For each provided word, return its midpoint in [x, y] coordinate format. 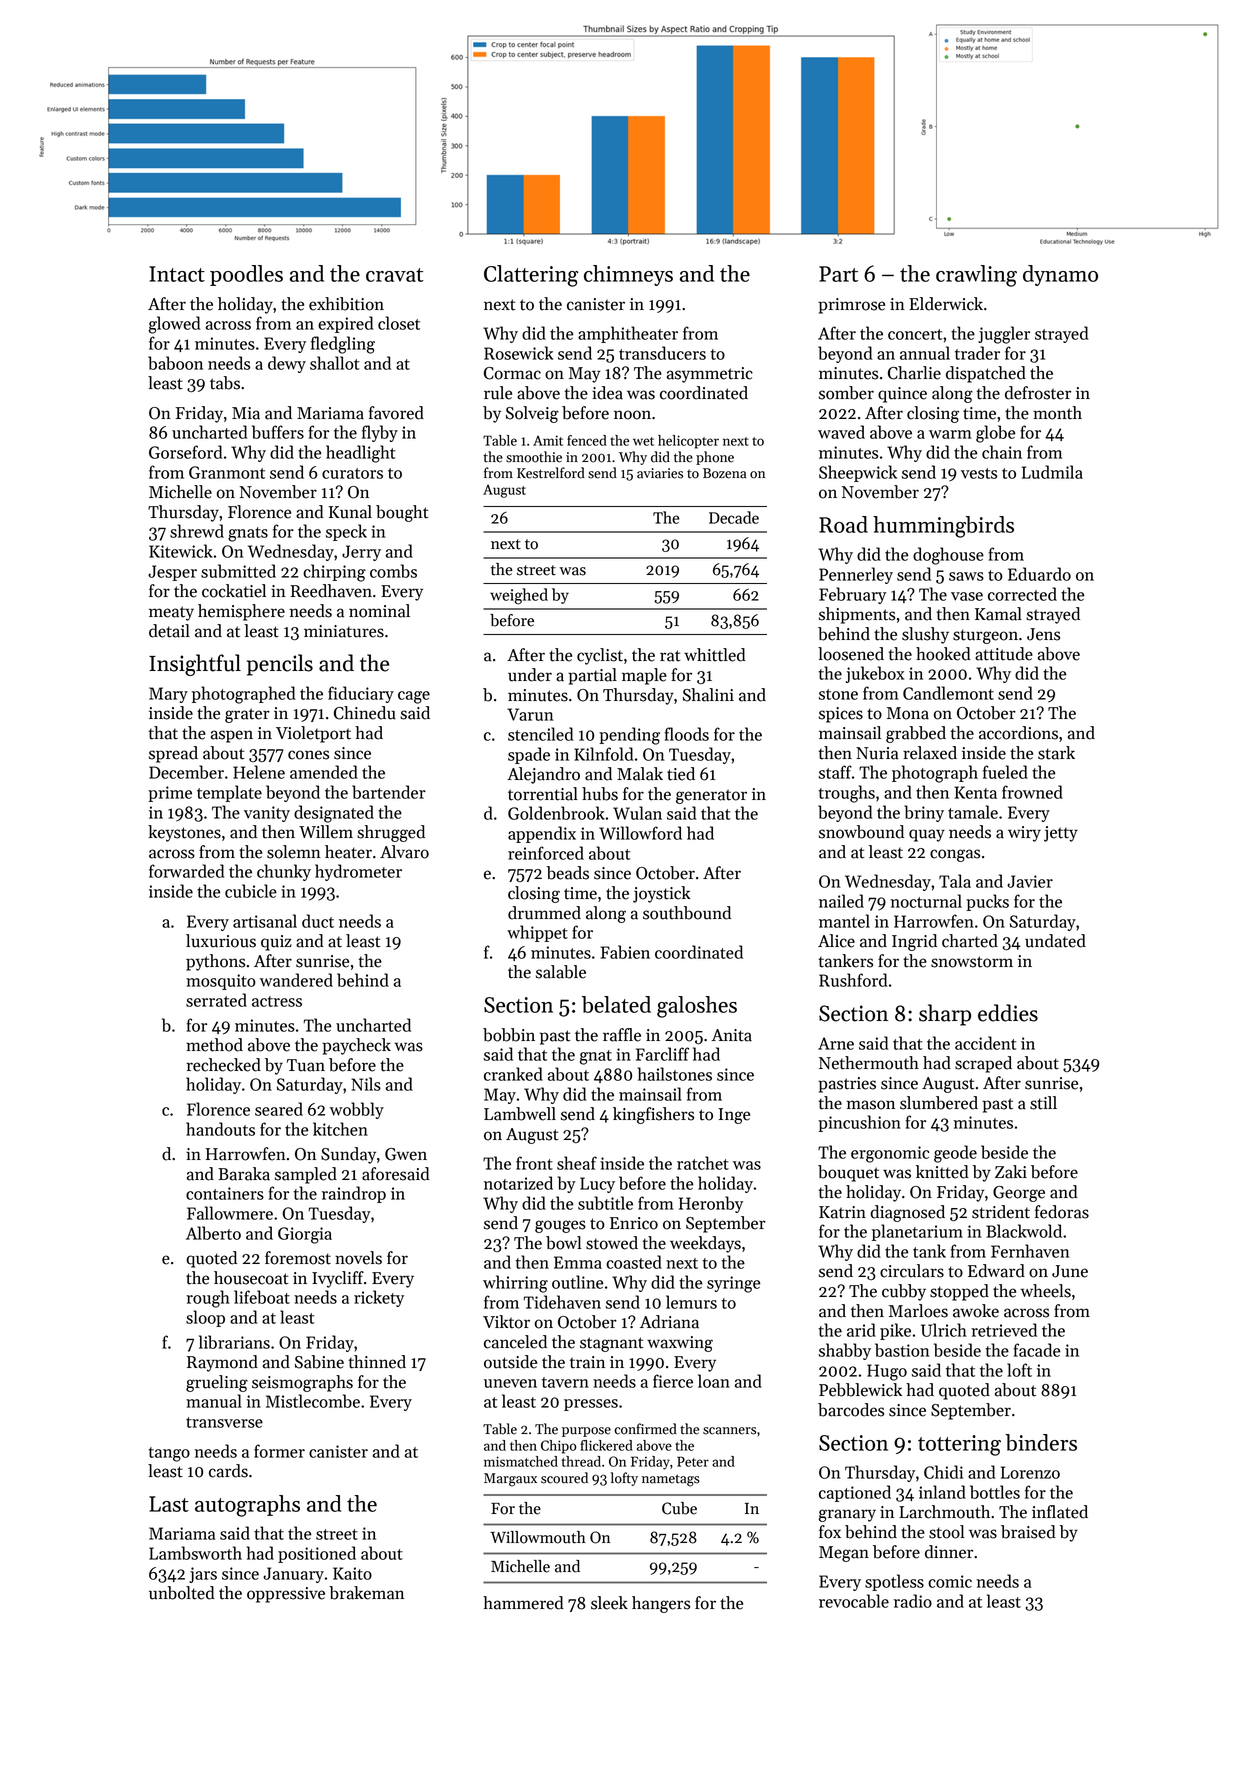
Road [843, 524]
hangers [661, 1604]
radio [913, 1601]
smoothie [534, 457]
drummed [544, 913]
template [229, 793]
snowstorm [972, 962]
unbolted [182, 1593]
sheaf [577, 1163]
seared [279, 1109]
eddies [1008, 1013]
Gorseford [185, 452]
